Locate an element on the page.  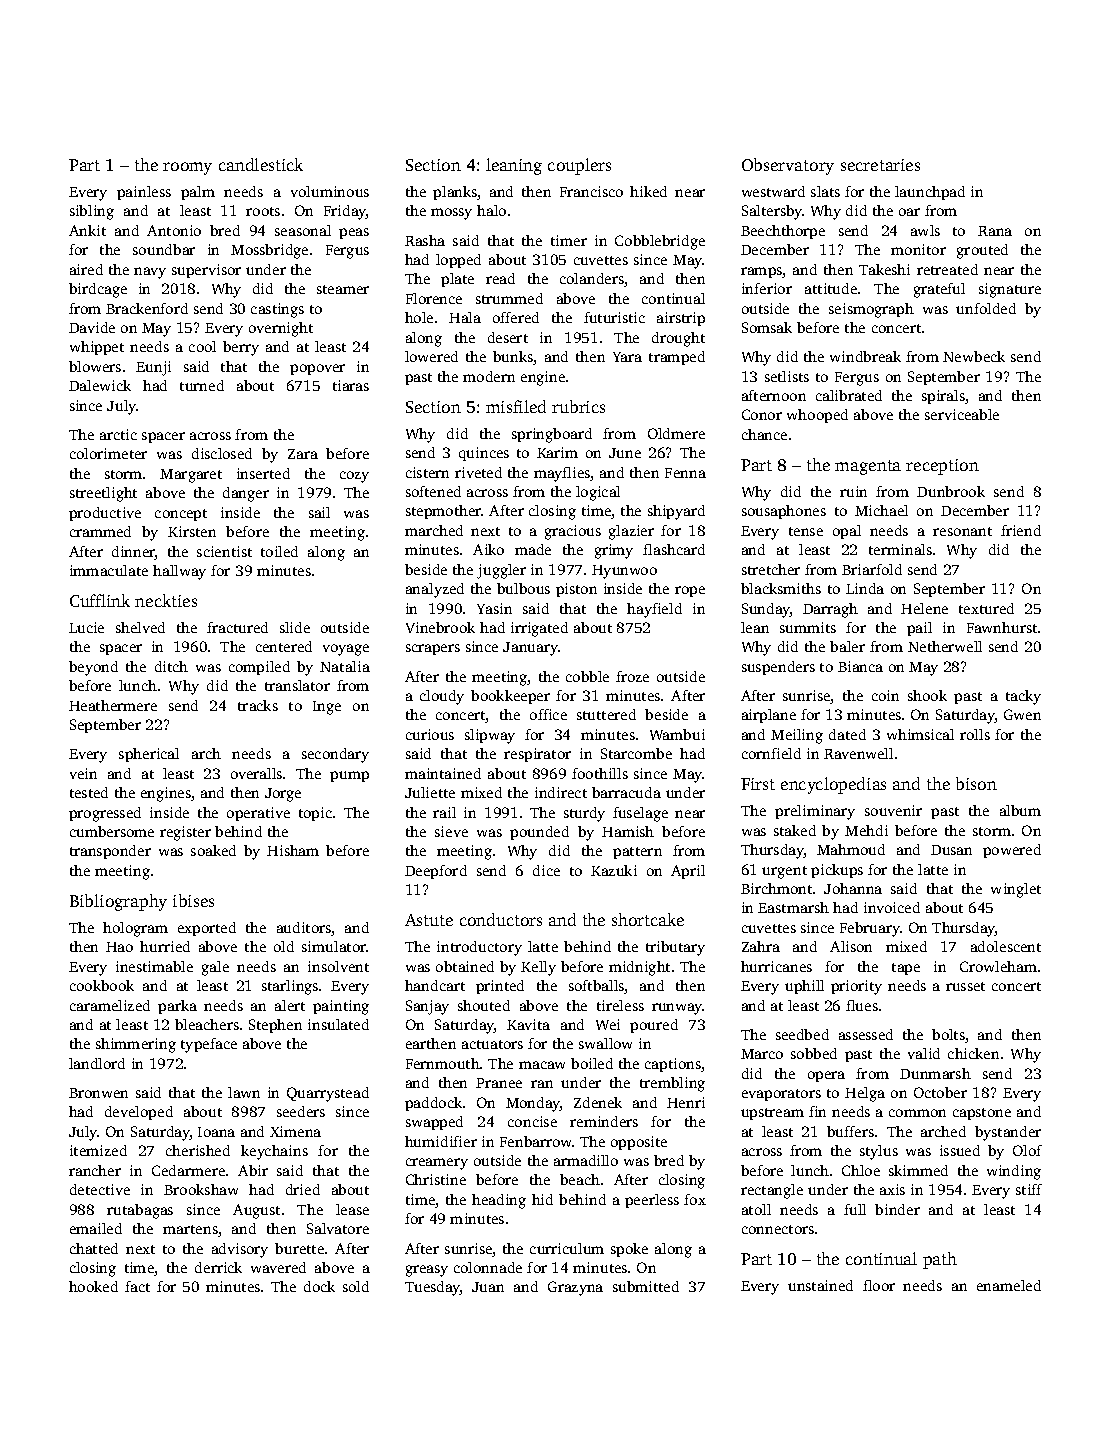
curious is located at coordinates (430, 734).
